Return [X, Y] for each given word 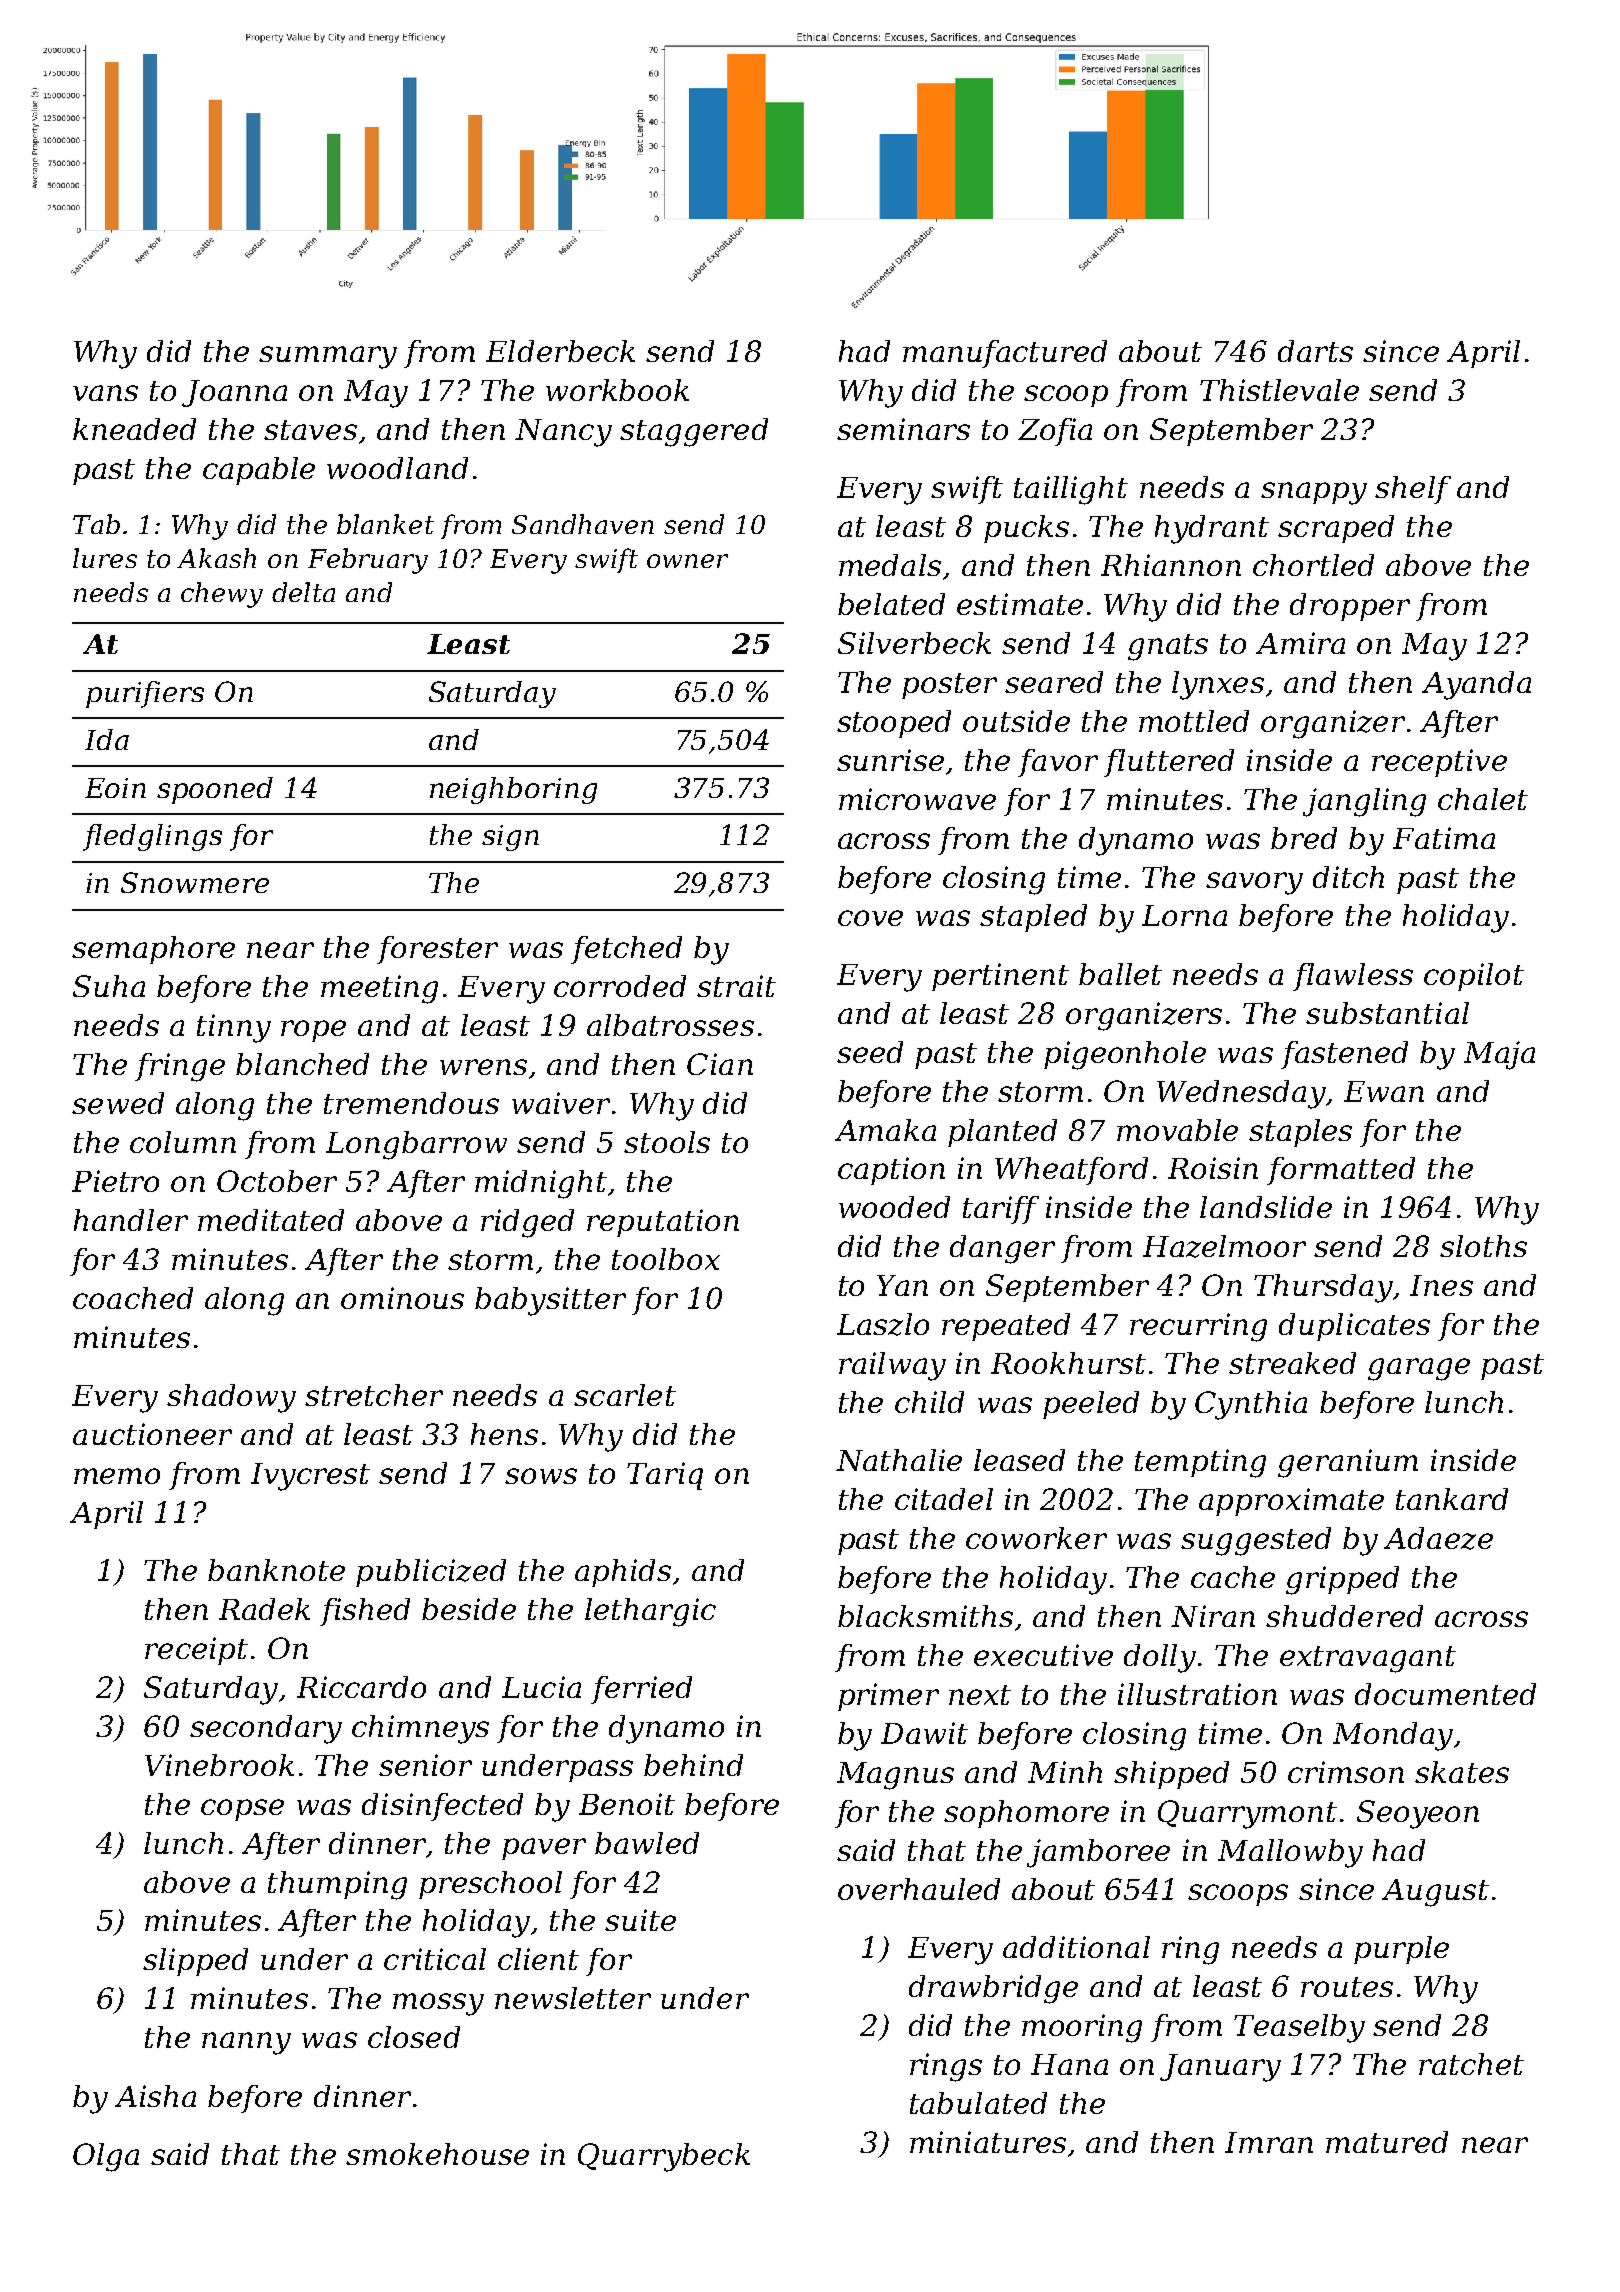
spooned [215, 790]
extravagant [1368, 1659]
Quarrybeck [664, 2157]
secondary [266, 1729]
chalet [1483, 799]
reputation [663, 1223]
